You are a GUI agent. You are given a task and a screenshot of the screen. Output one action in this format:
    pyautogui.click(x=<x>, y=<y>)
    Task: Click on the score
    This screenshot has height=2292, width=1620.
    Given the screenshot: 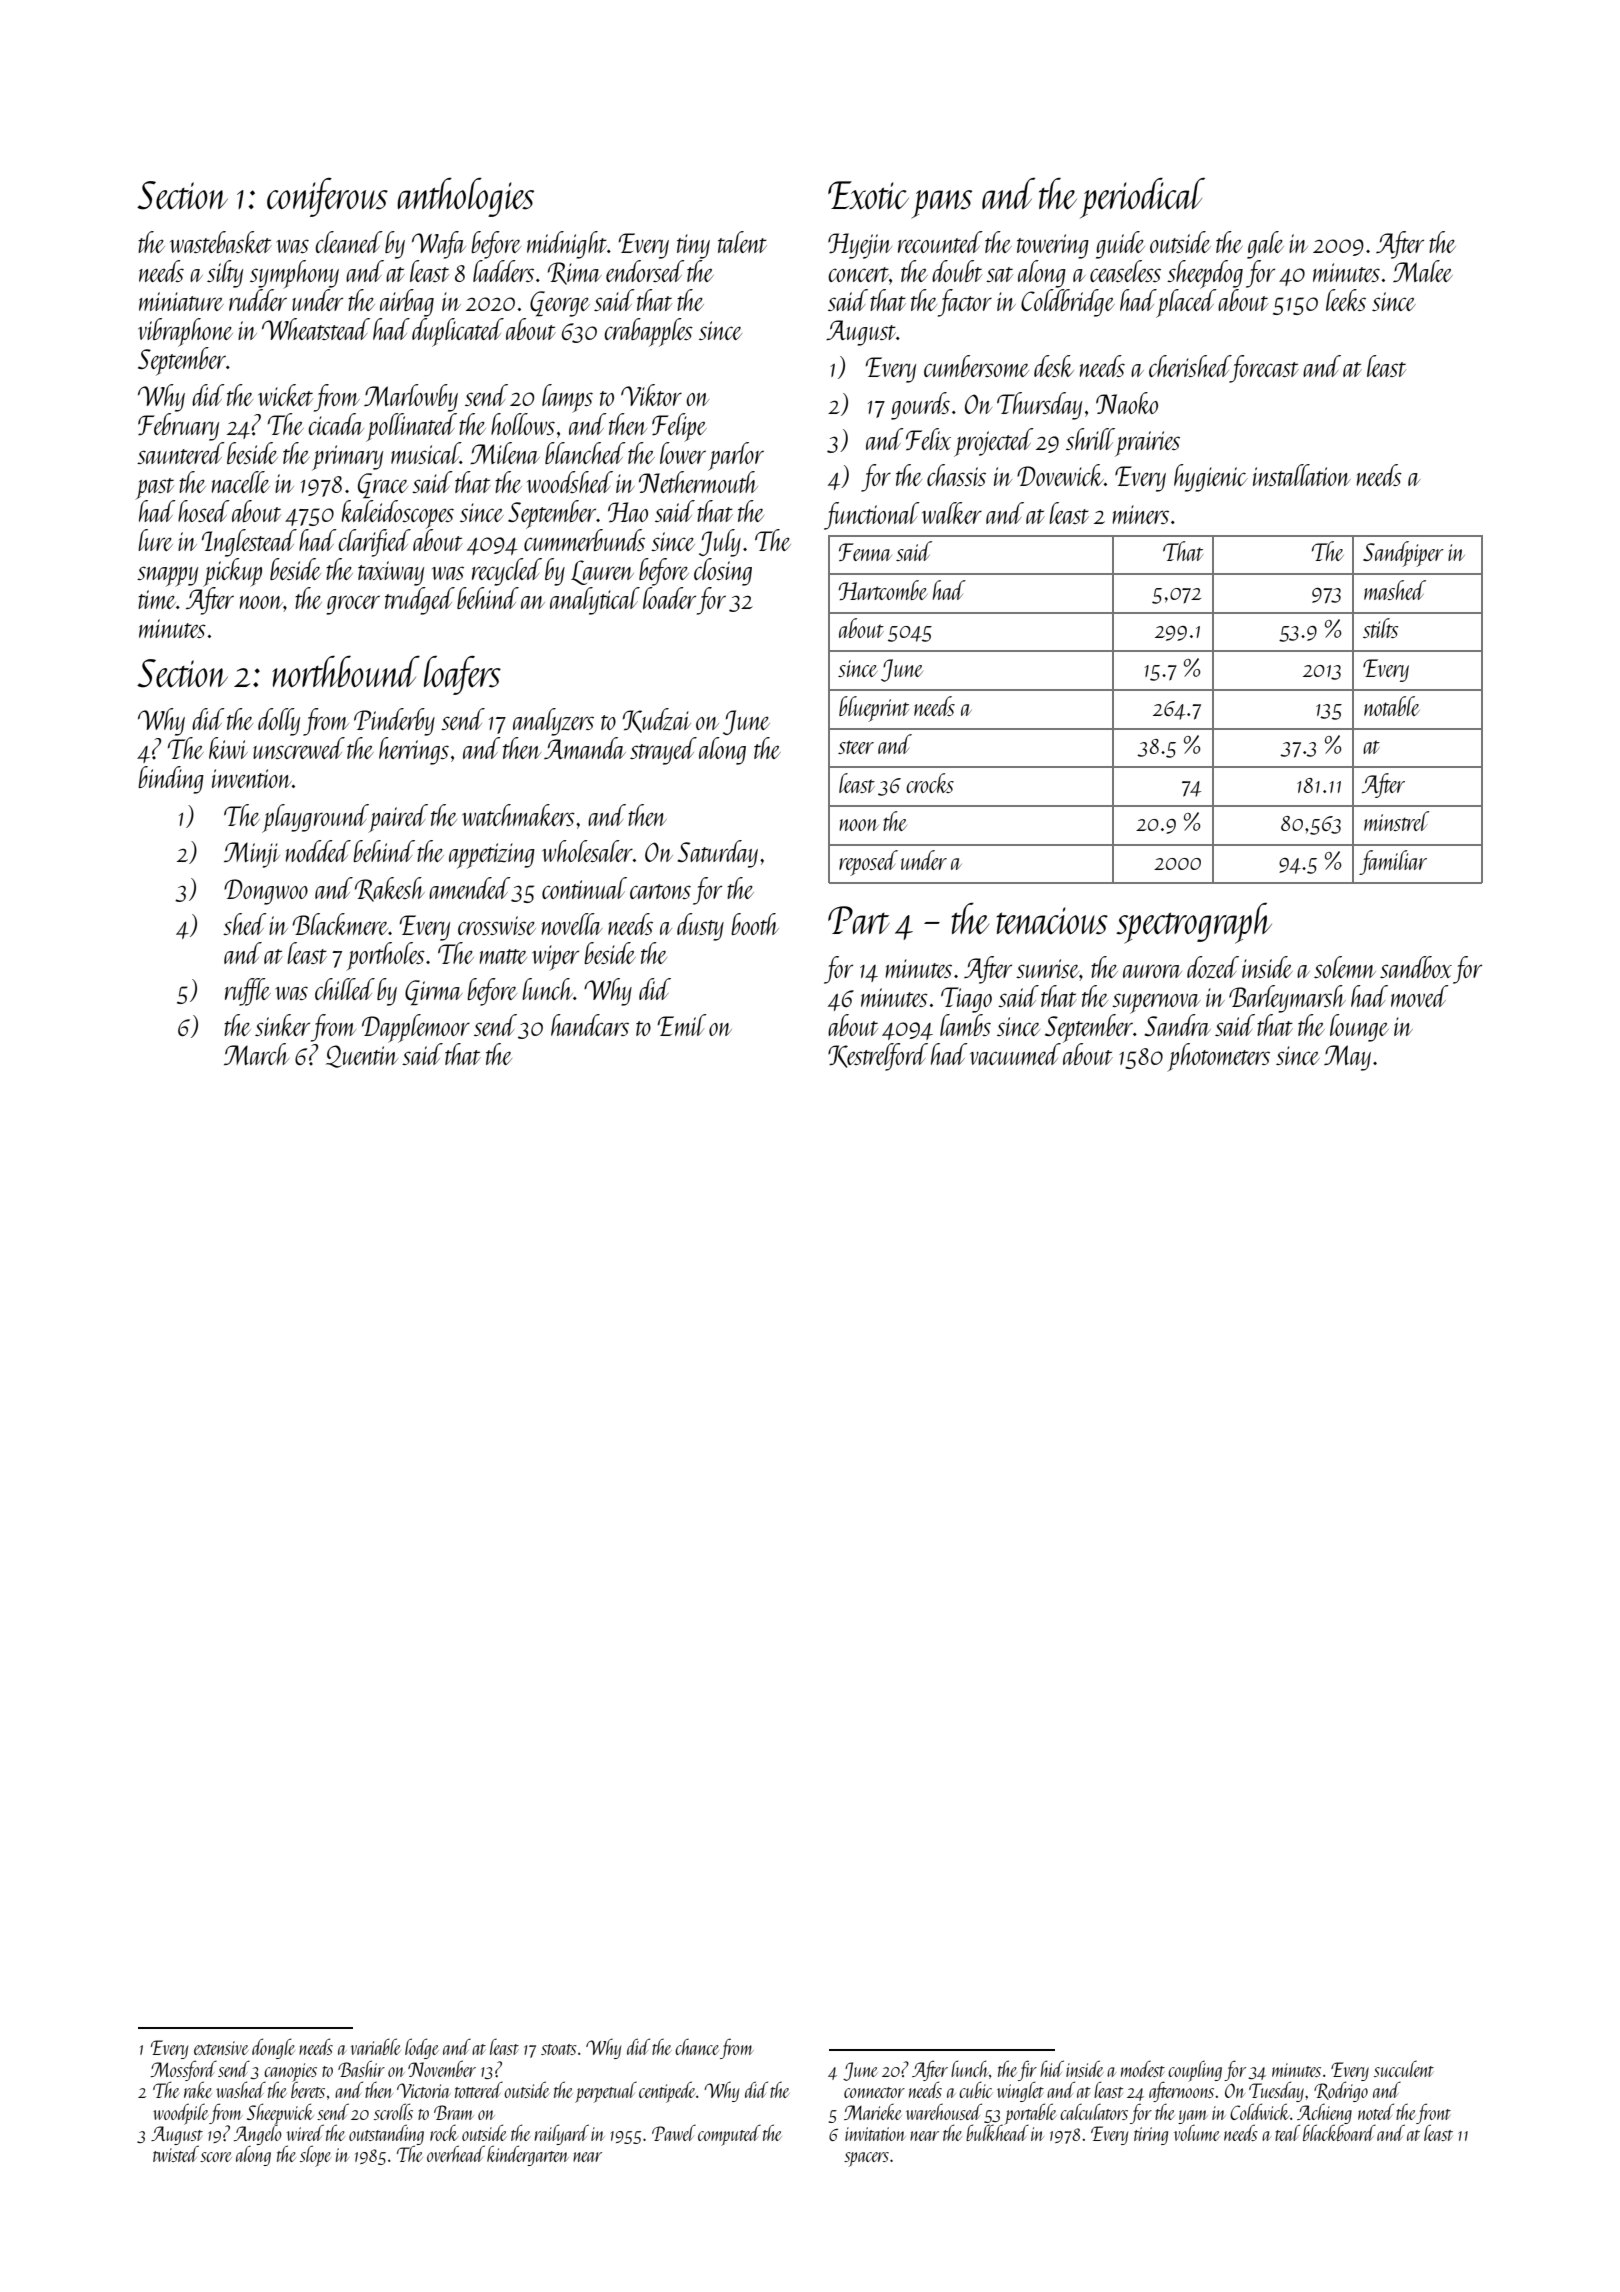 What is the action you would take?
    pyautogui.click(x=216, y=2157)
